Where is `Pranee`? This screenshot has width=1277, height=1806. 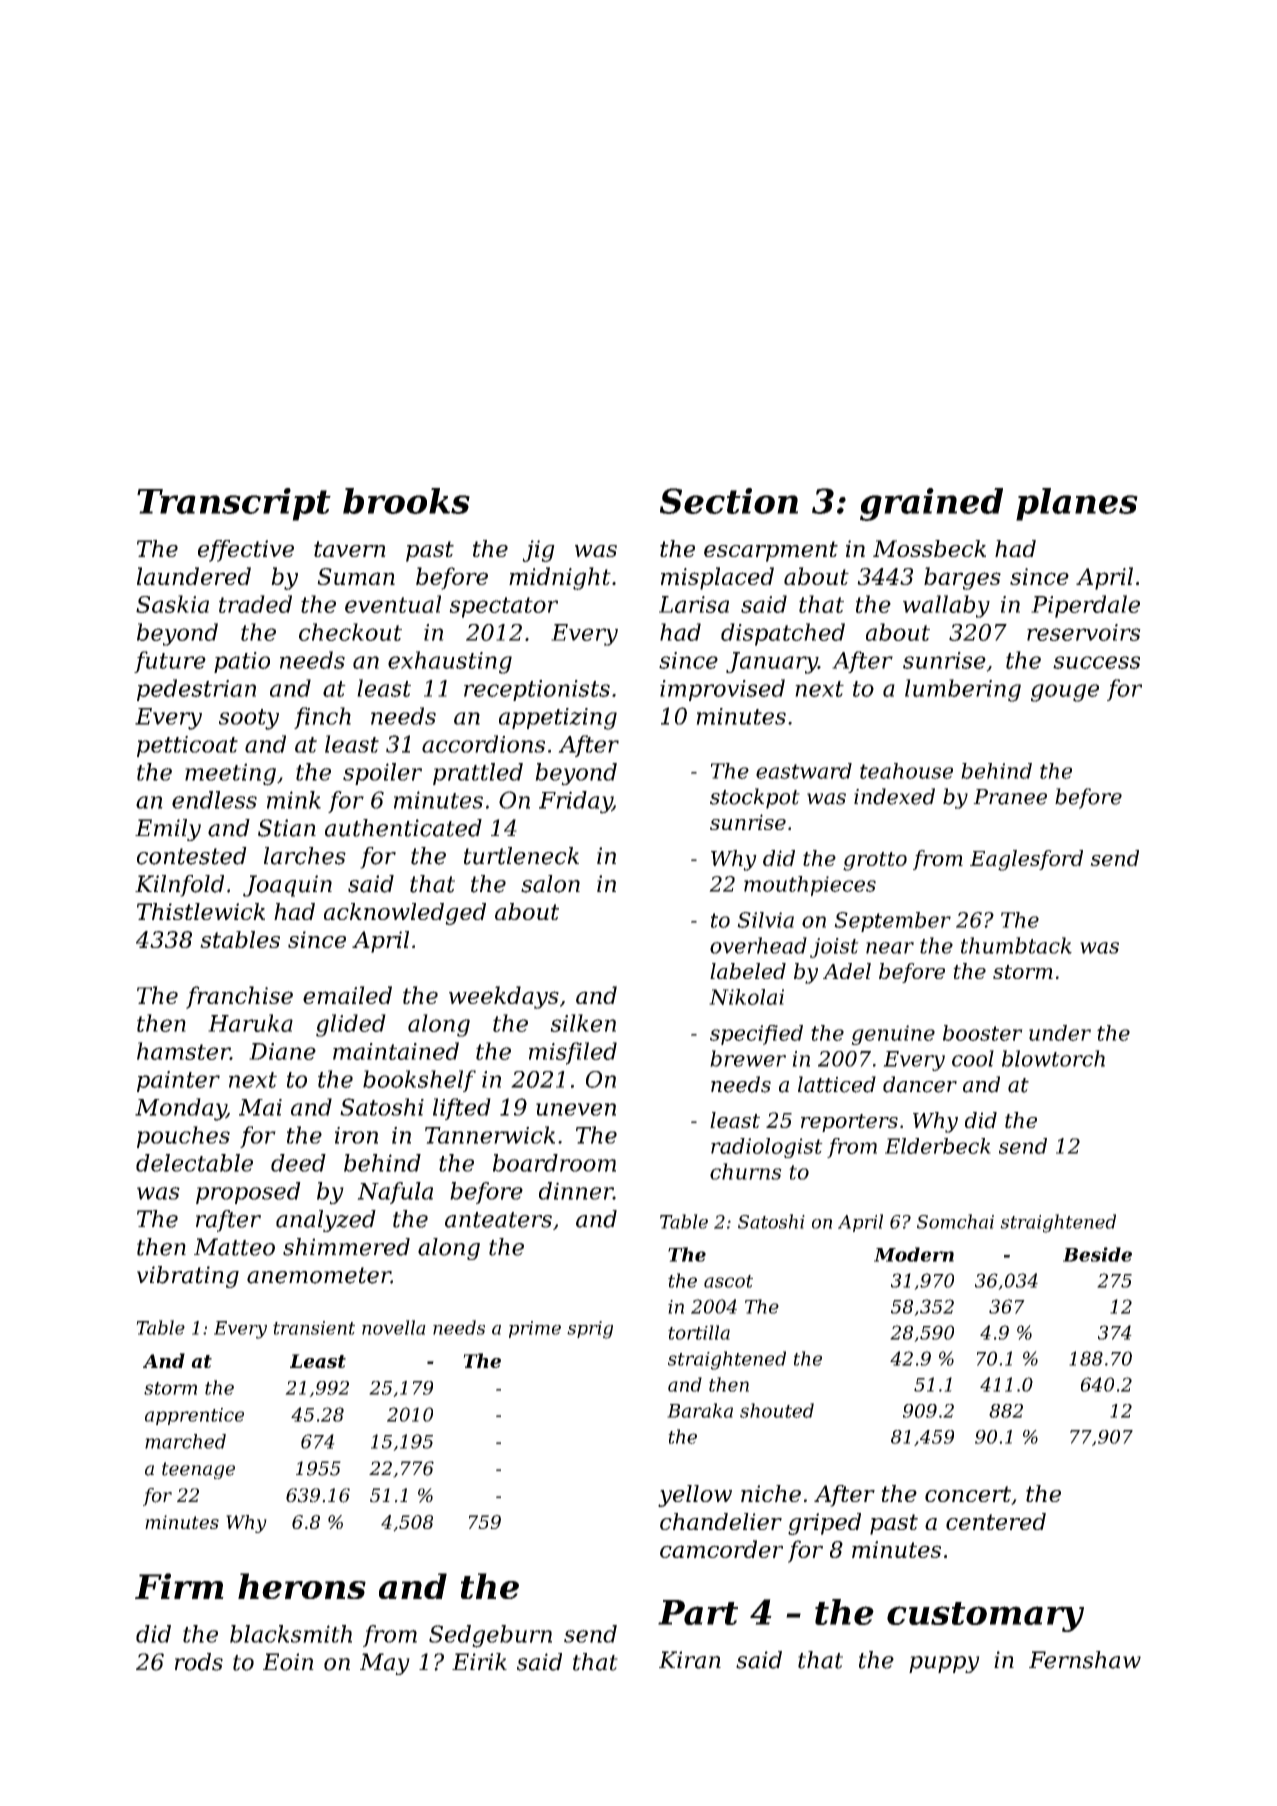 Pranee is located at coordinates (1010, 797).
